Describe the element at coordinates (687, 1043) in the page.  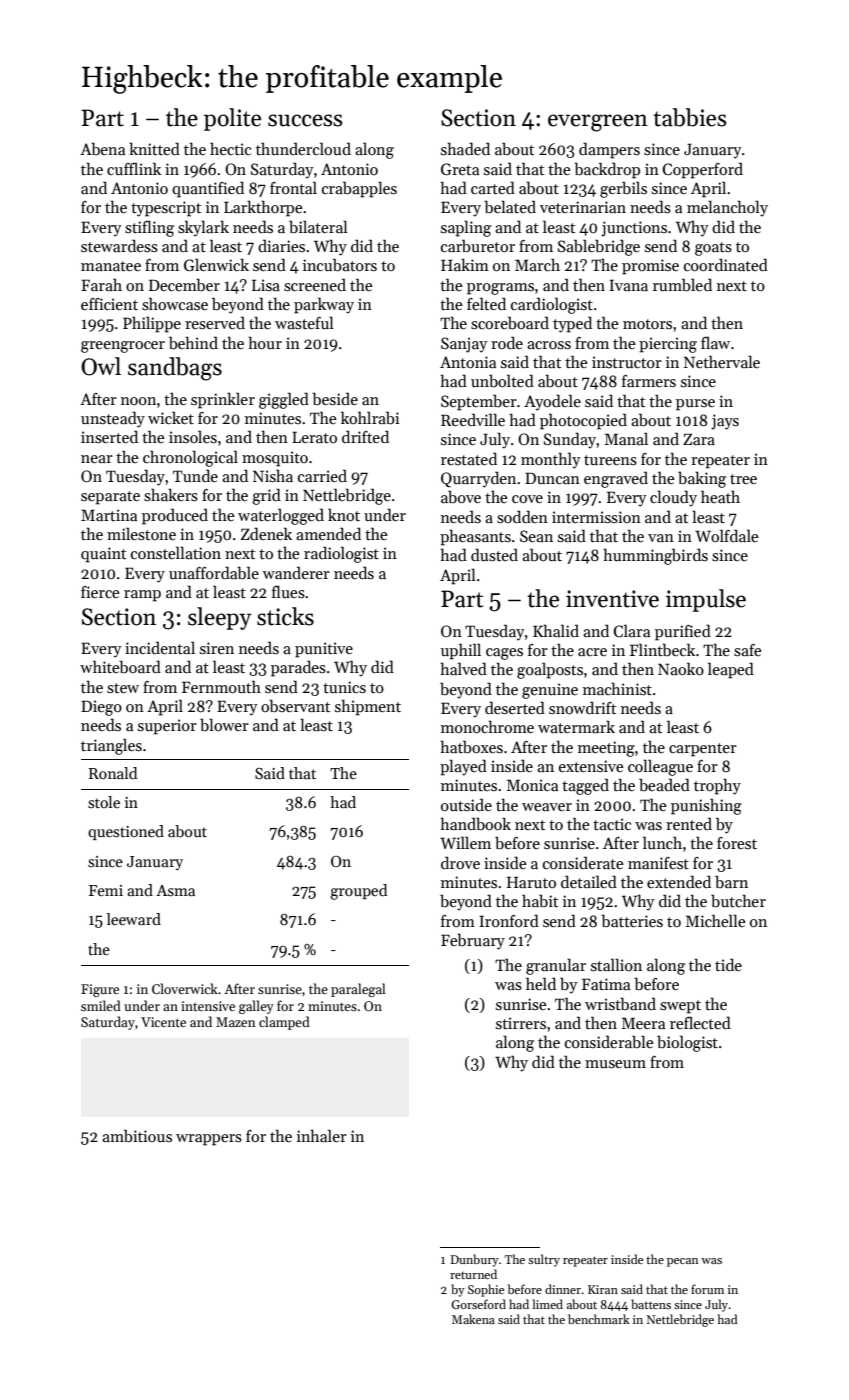
I see `biologist` at that location.
